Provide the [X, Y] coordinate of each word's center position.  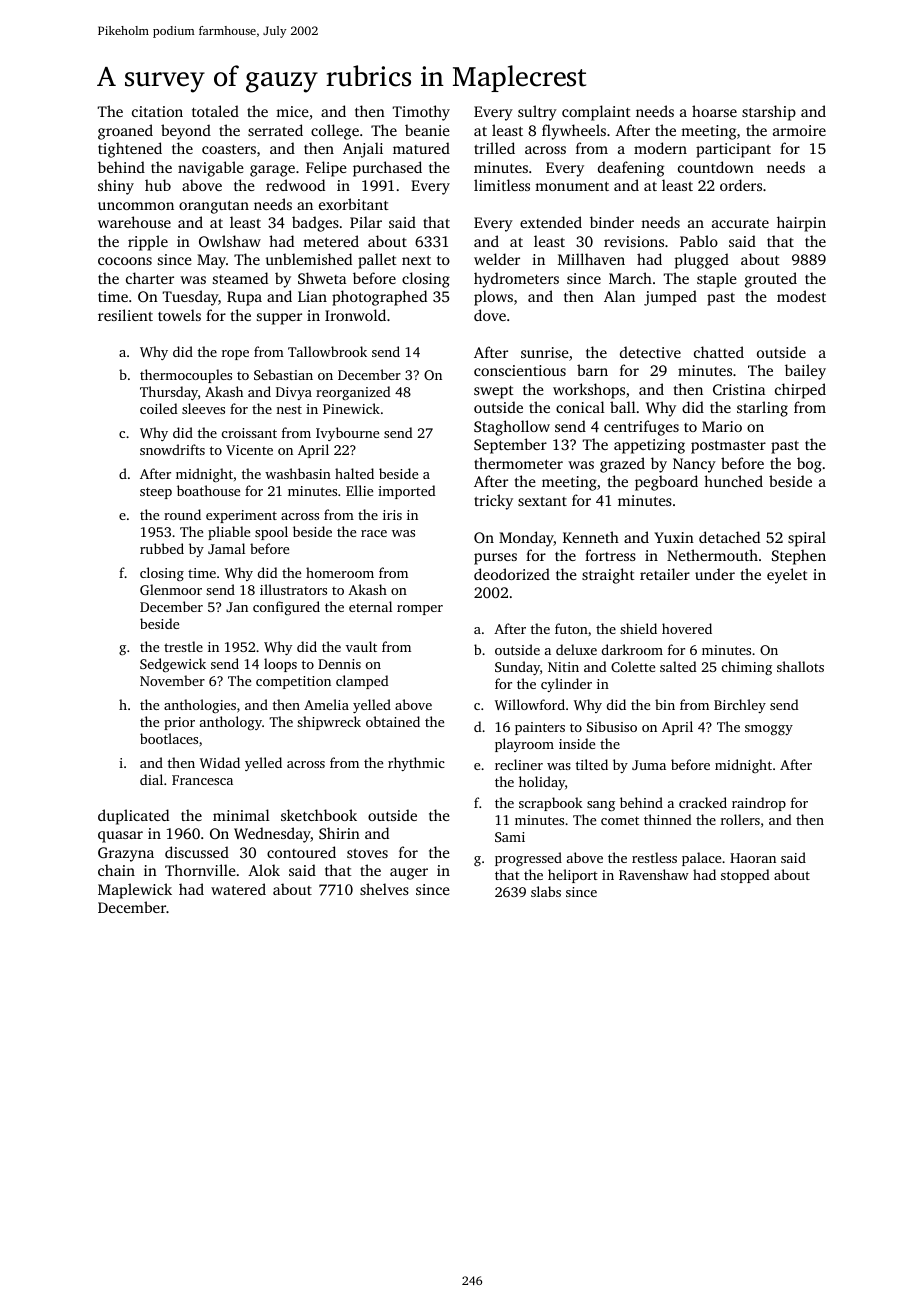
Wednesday [272, 835]
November [172, 680]
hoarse [714, 111]
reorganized [353, 393]
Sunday [517, 668]
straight [608, 576]
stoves [367, 853]
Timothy [421, 113]
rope [235, 355]
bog [809, 465]
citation [157, 111]
